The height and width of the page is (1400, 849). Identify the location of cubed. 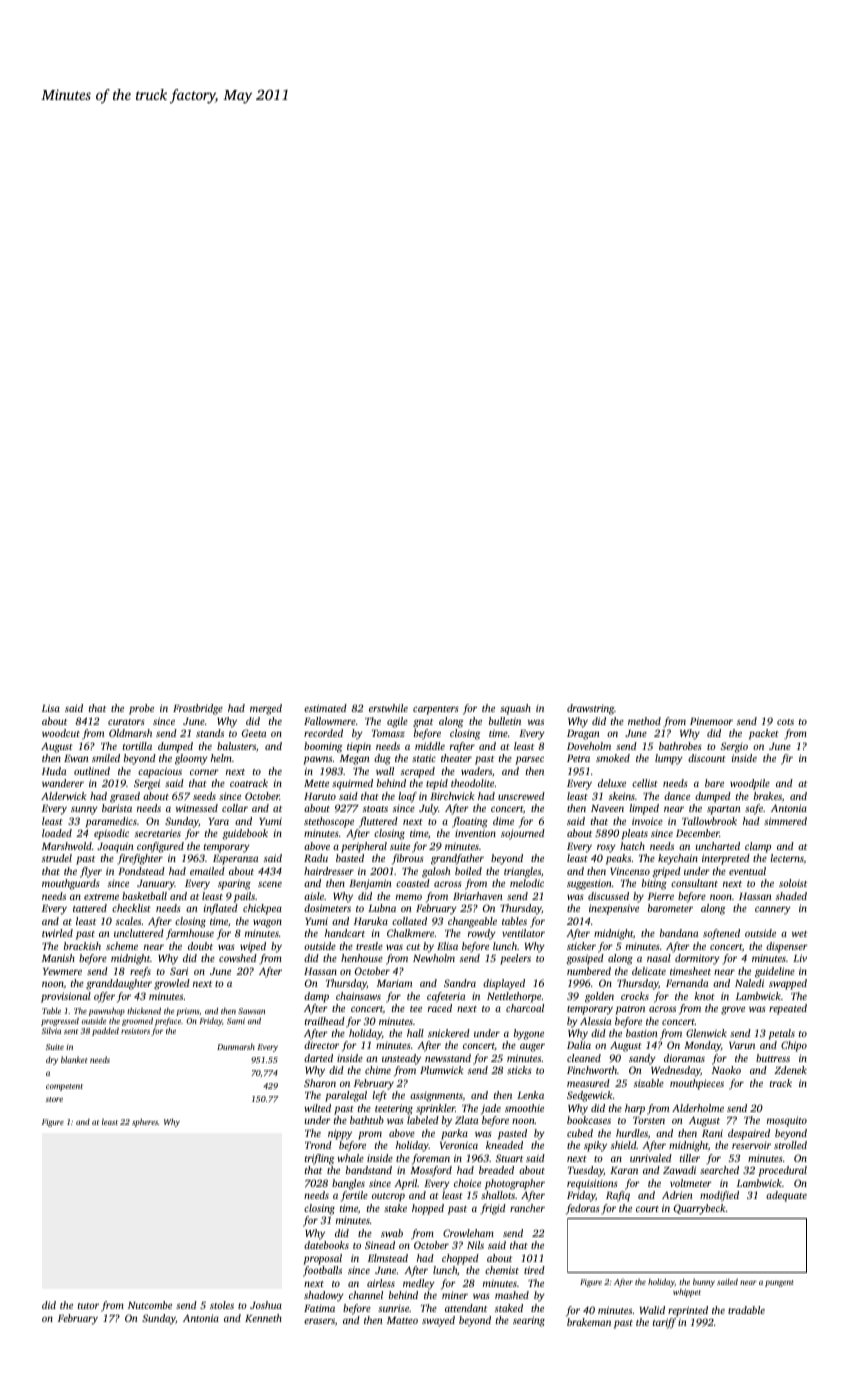
(580, 1133).
